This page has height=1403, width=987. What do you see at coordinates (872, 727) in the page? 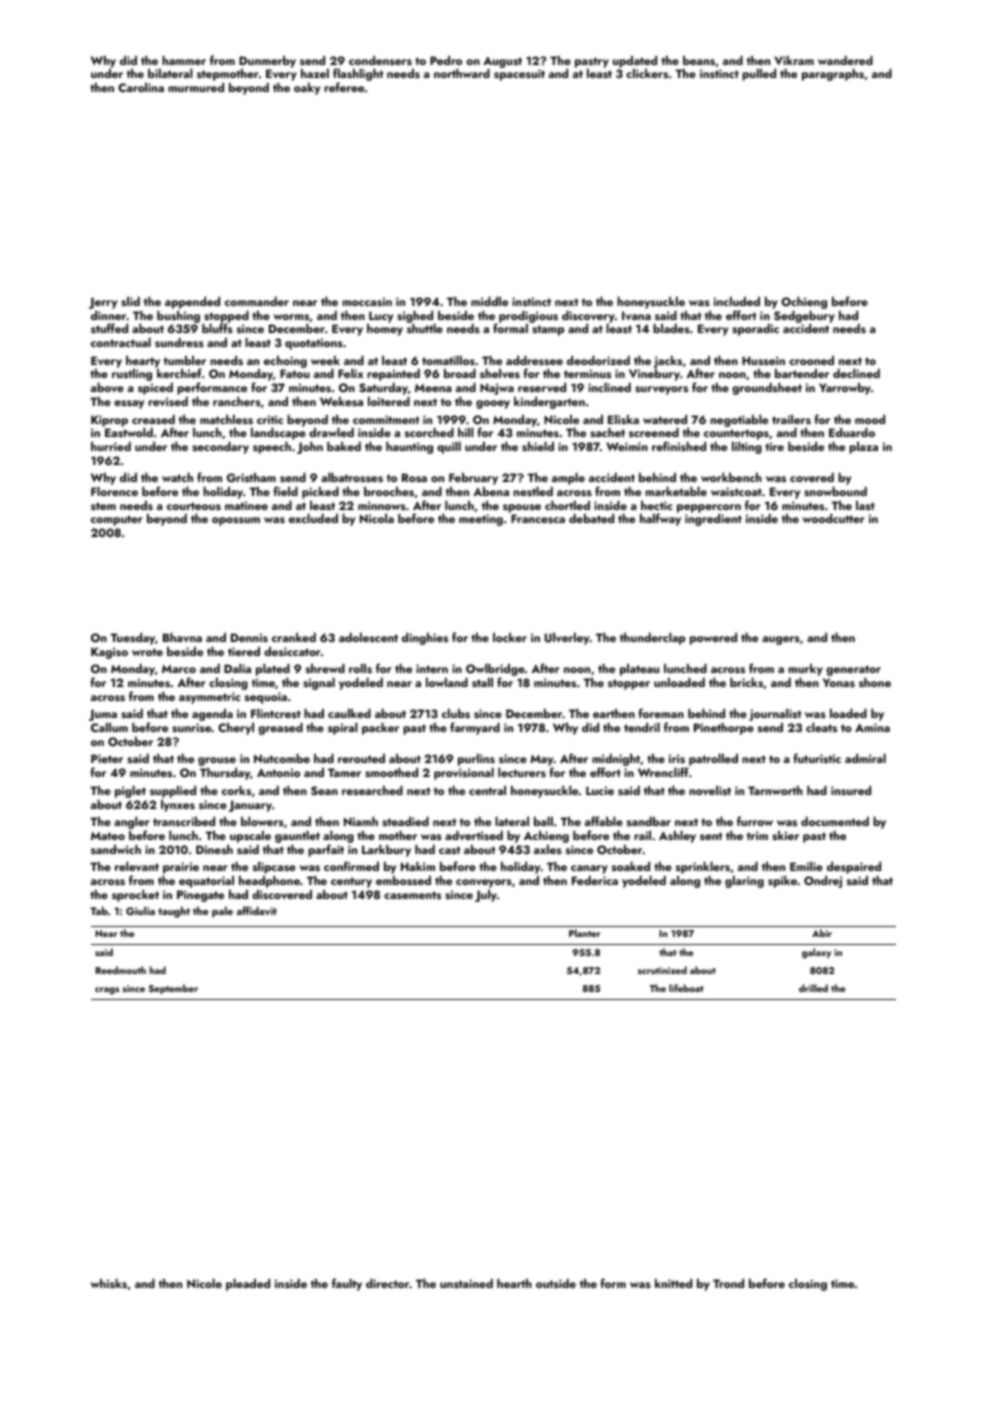
I see `Amina` at bounding box center [872, 727].
